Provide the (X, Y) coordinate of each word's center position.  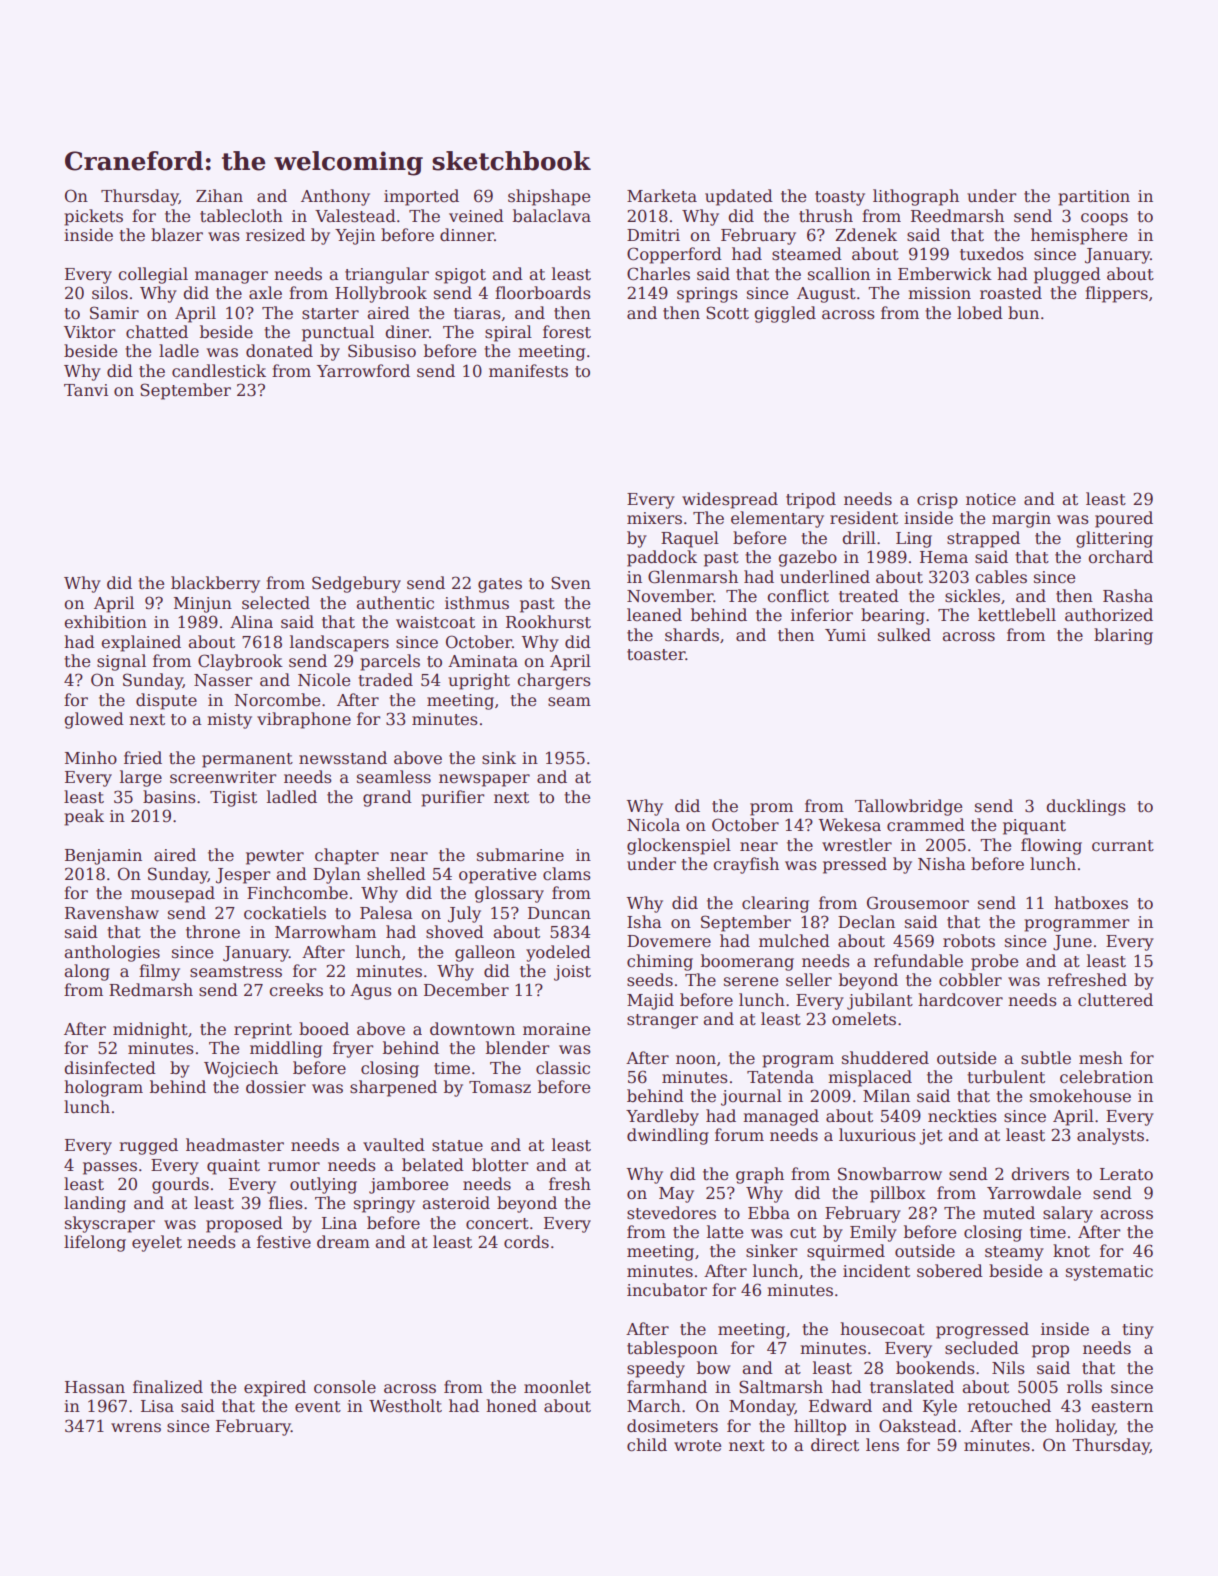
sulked (904, 634)
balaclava (552, 216)
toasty (840, 198)
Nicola (653, 825)
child (647, 1445)
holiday (1085, 1427)
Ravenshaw (112, 913)
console (345, 1387)
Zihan (219, 195)
